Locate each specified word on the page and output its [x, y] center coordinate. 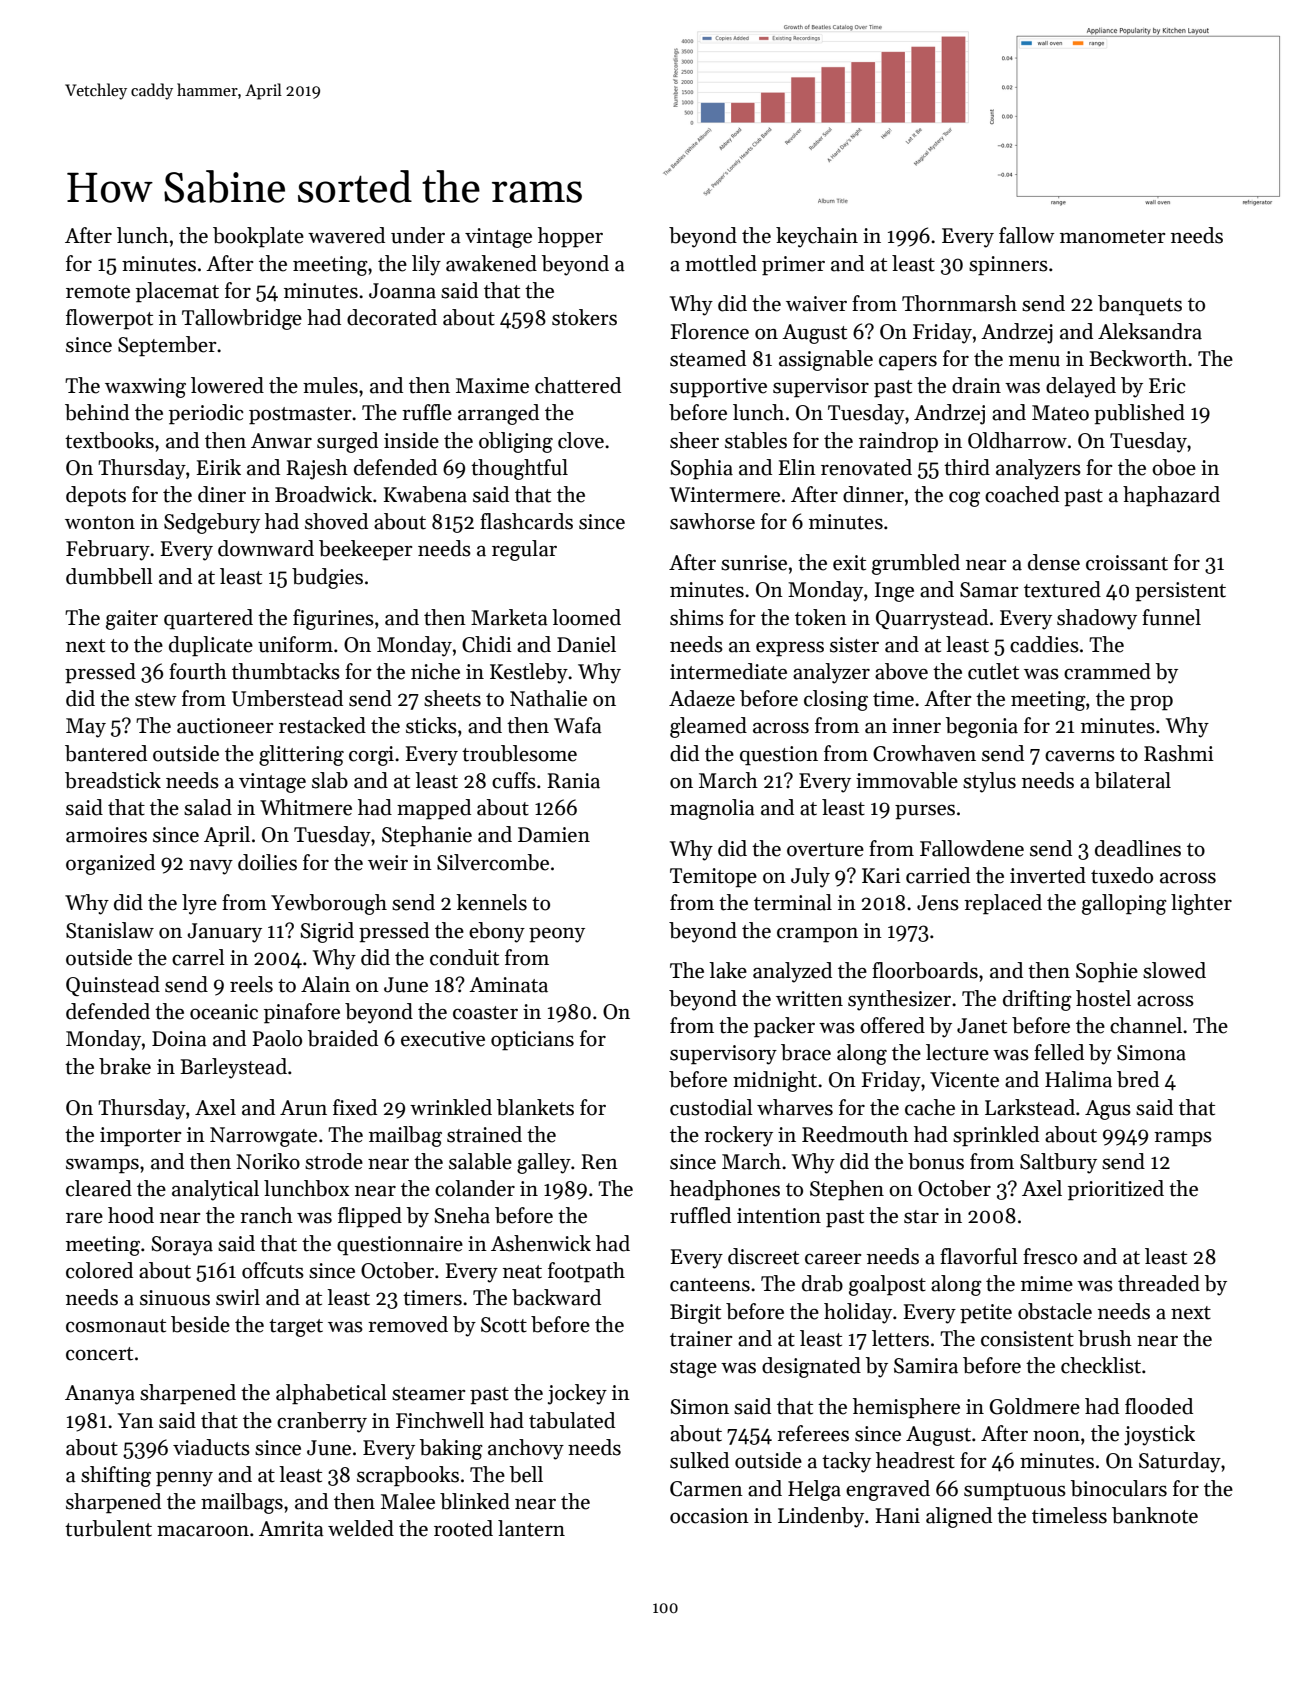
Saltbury [1058, 1163]
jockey [577, 1394]
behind [97, 412]
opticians [532, 1041]
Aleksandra [1150, 331]
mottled [721, 263]
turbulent [108, 1528]
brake [125, 1066]
